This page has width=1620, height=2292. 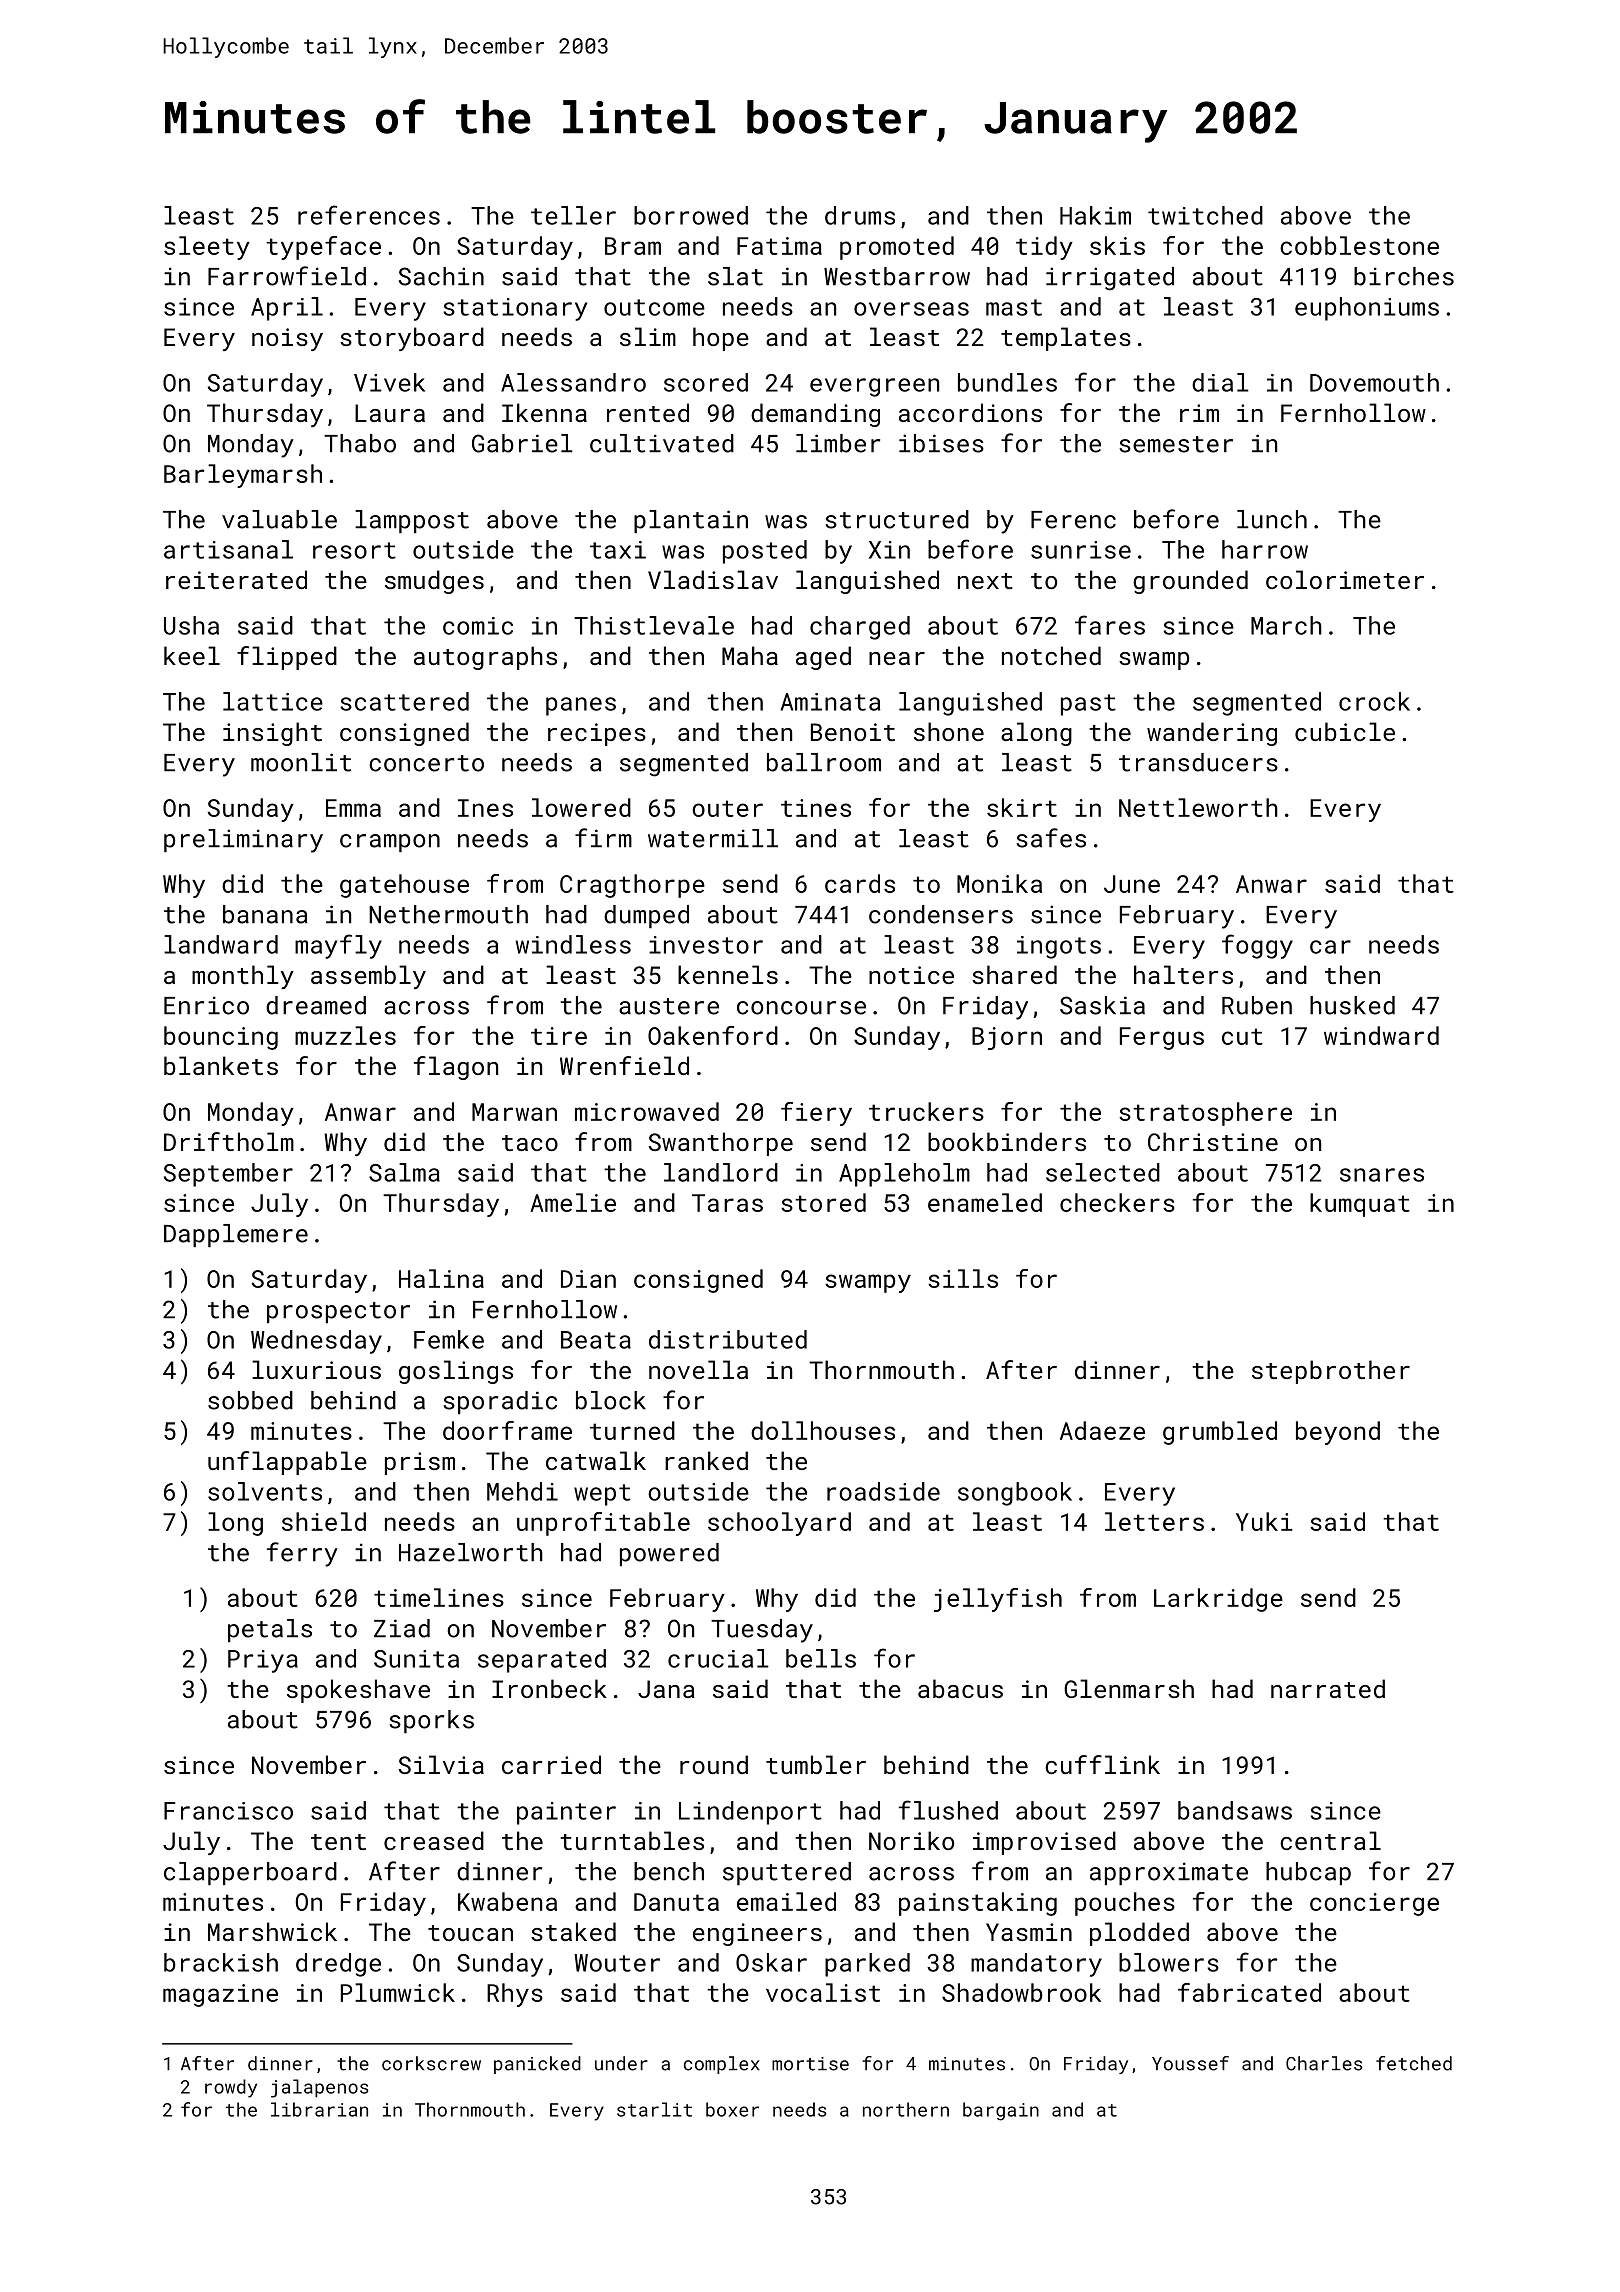 I want to click on panicked, so click(x=537, y=2065).
